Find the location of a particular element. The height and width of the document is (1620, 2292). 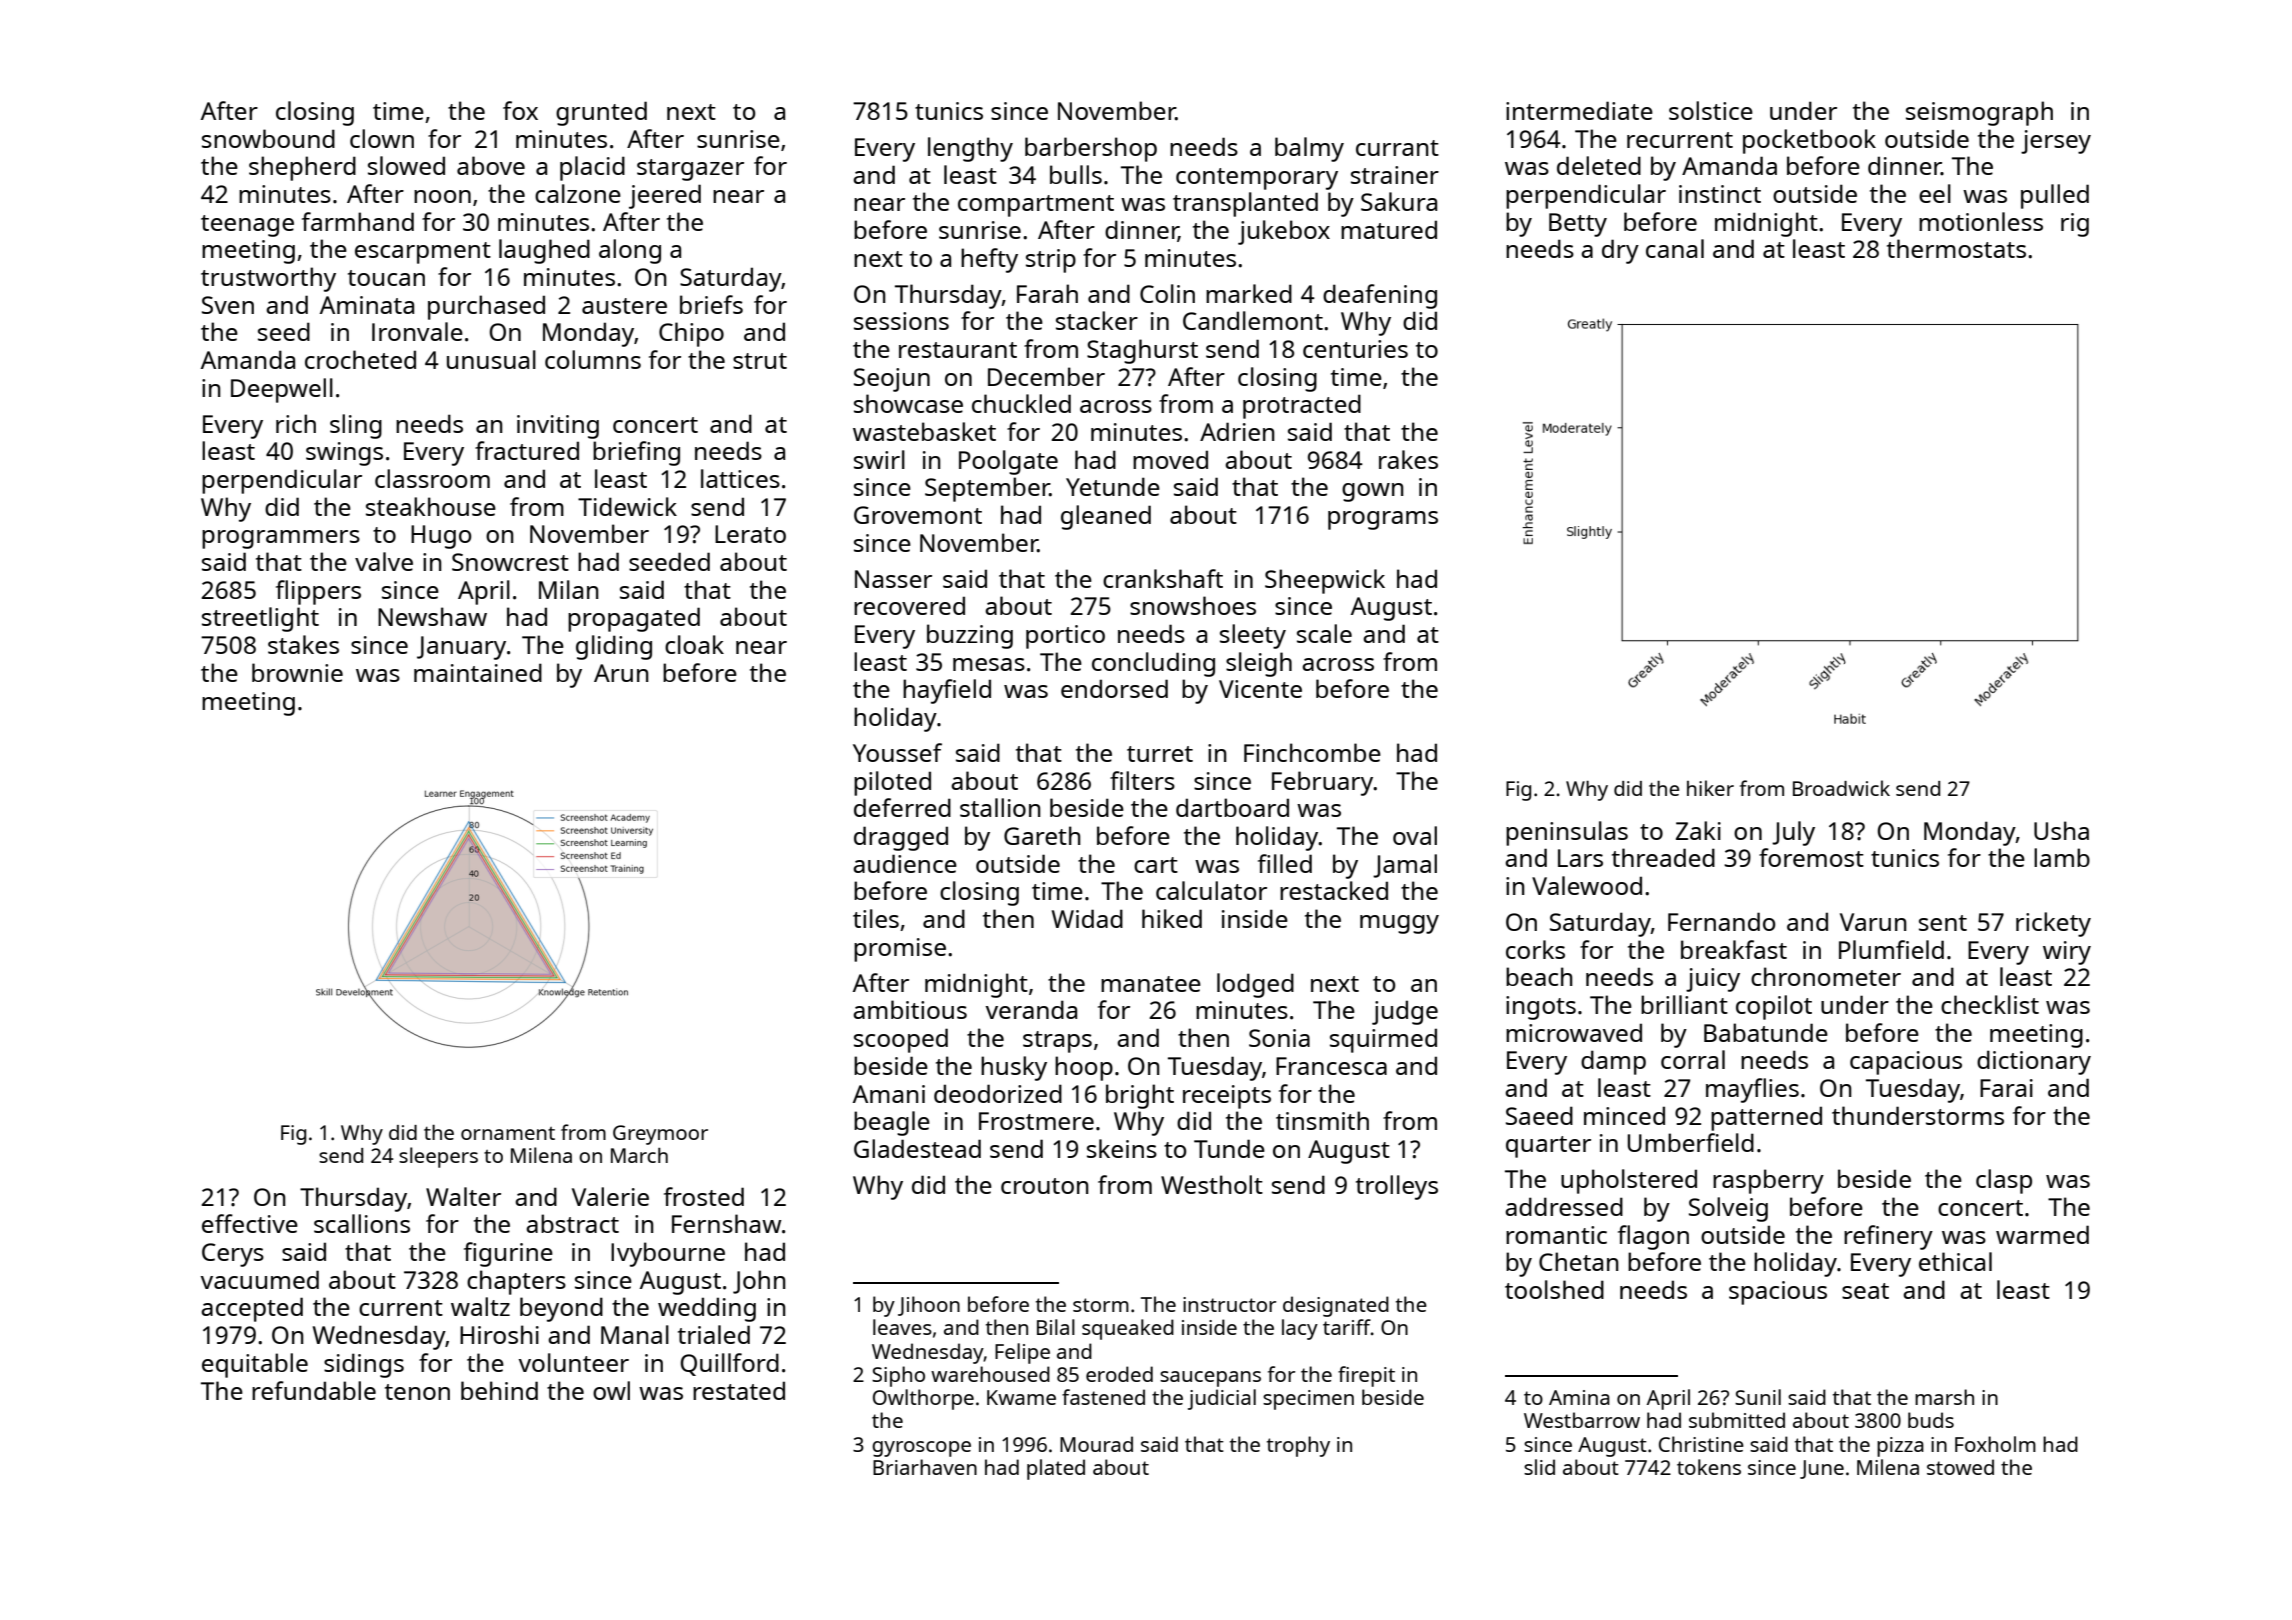

centuries is located at coordinates (1355, 349).
